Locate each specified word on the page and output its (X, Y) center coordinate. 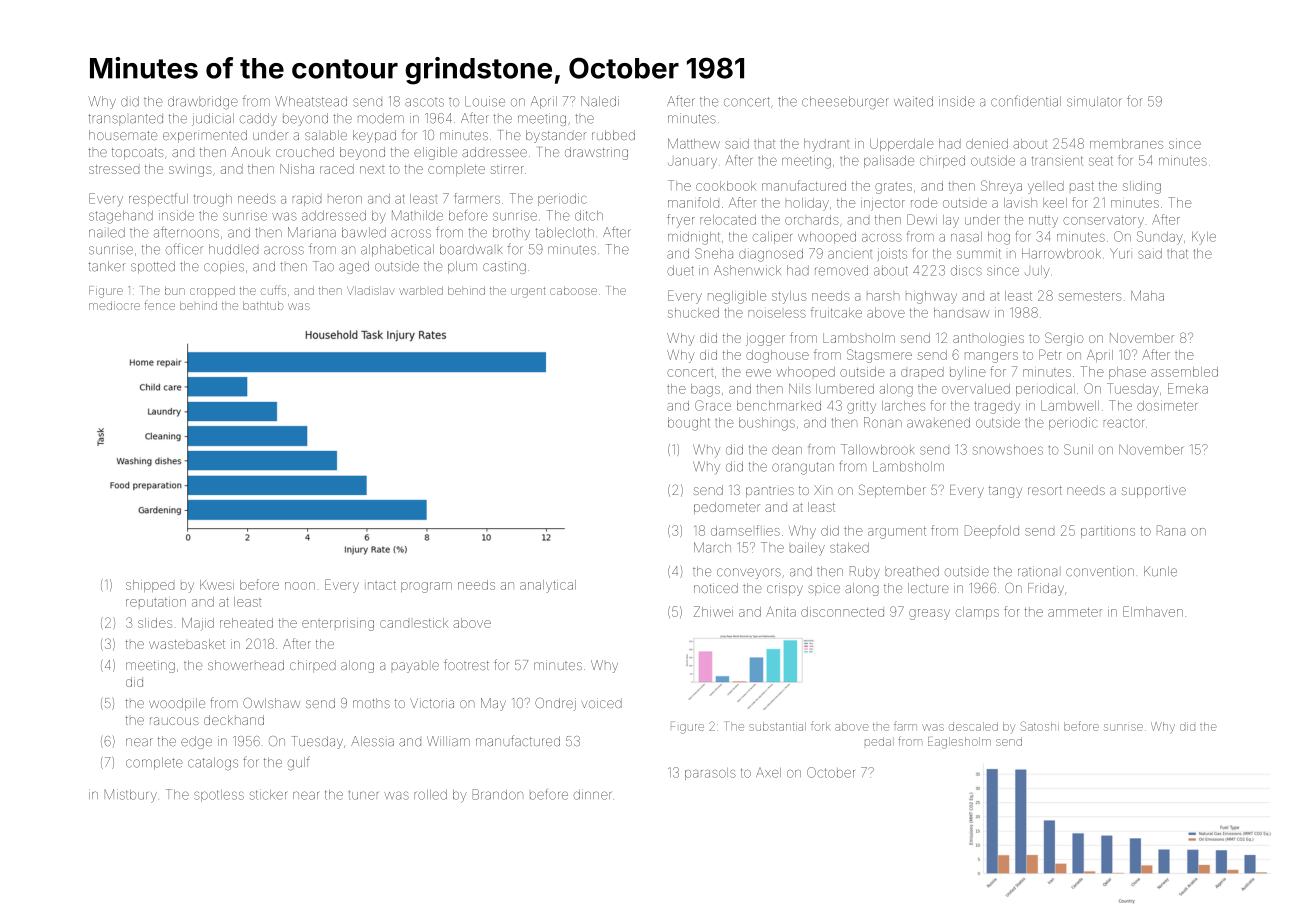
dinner (592, 794)
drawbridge (203, 102)
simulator (1094, 101)
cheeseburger (844, 103)
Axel (768, 773)
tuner (363, 795)
